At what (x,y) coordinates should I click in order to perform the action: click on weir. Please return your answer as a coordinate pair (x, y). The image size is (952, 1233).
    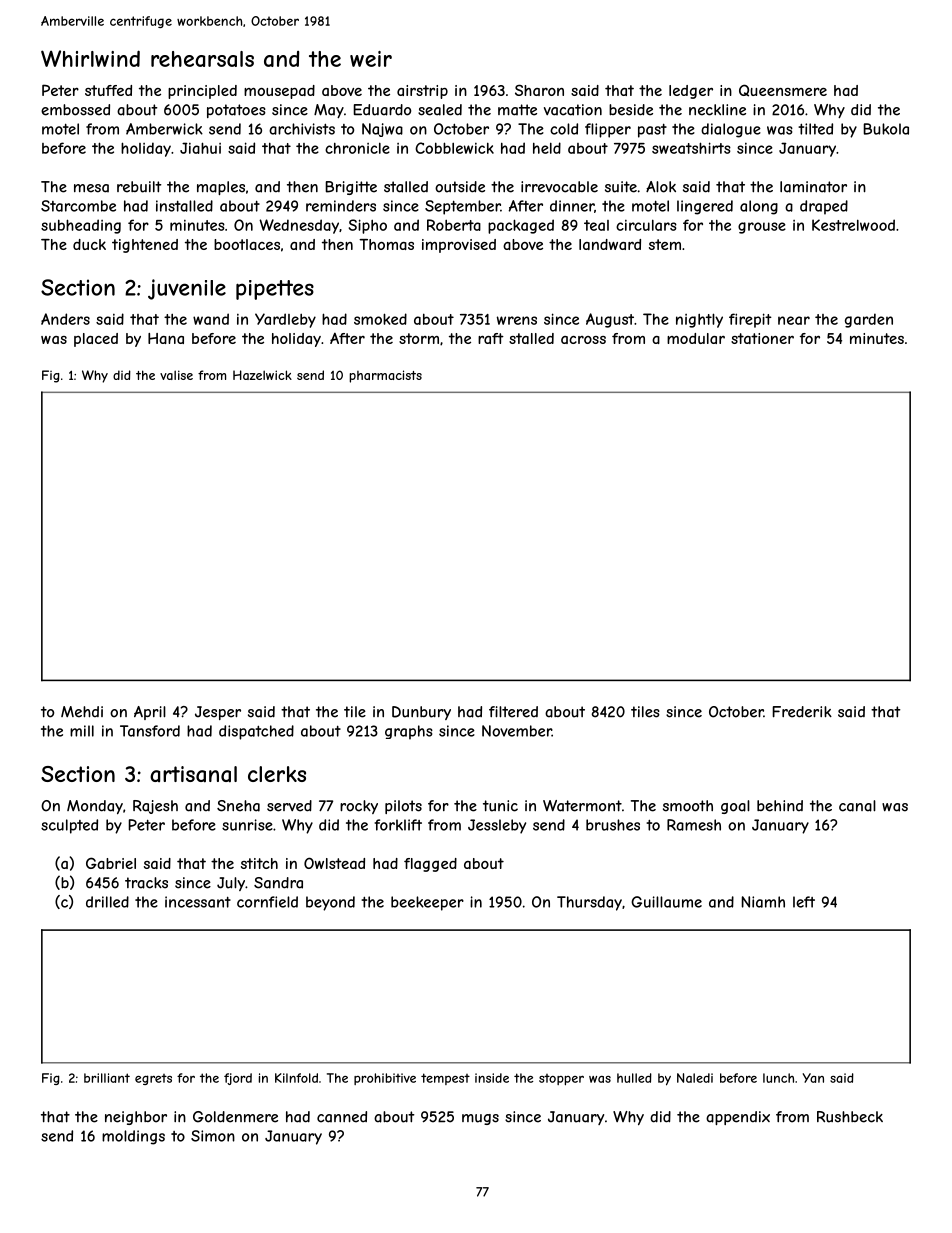
    Looking at the image, I should click on (371, 59).
